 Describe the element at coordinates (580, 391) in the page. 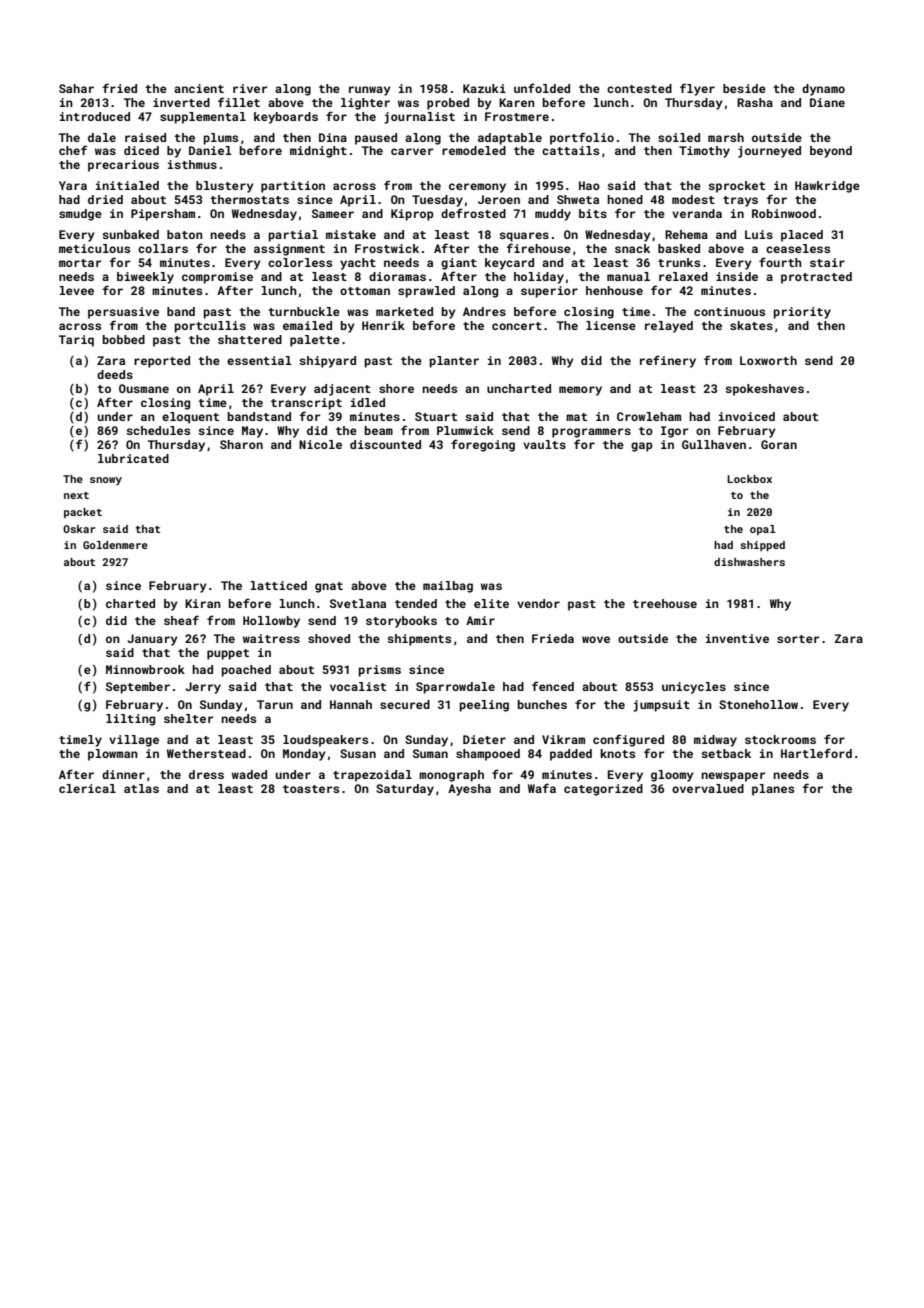

I see `memory` at that location.
